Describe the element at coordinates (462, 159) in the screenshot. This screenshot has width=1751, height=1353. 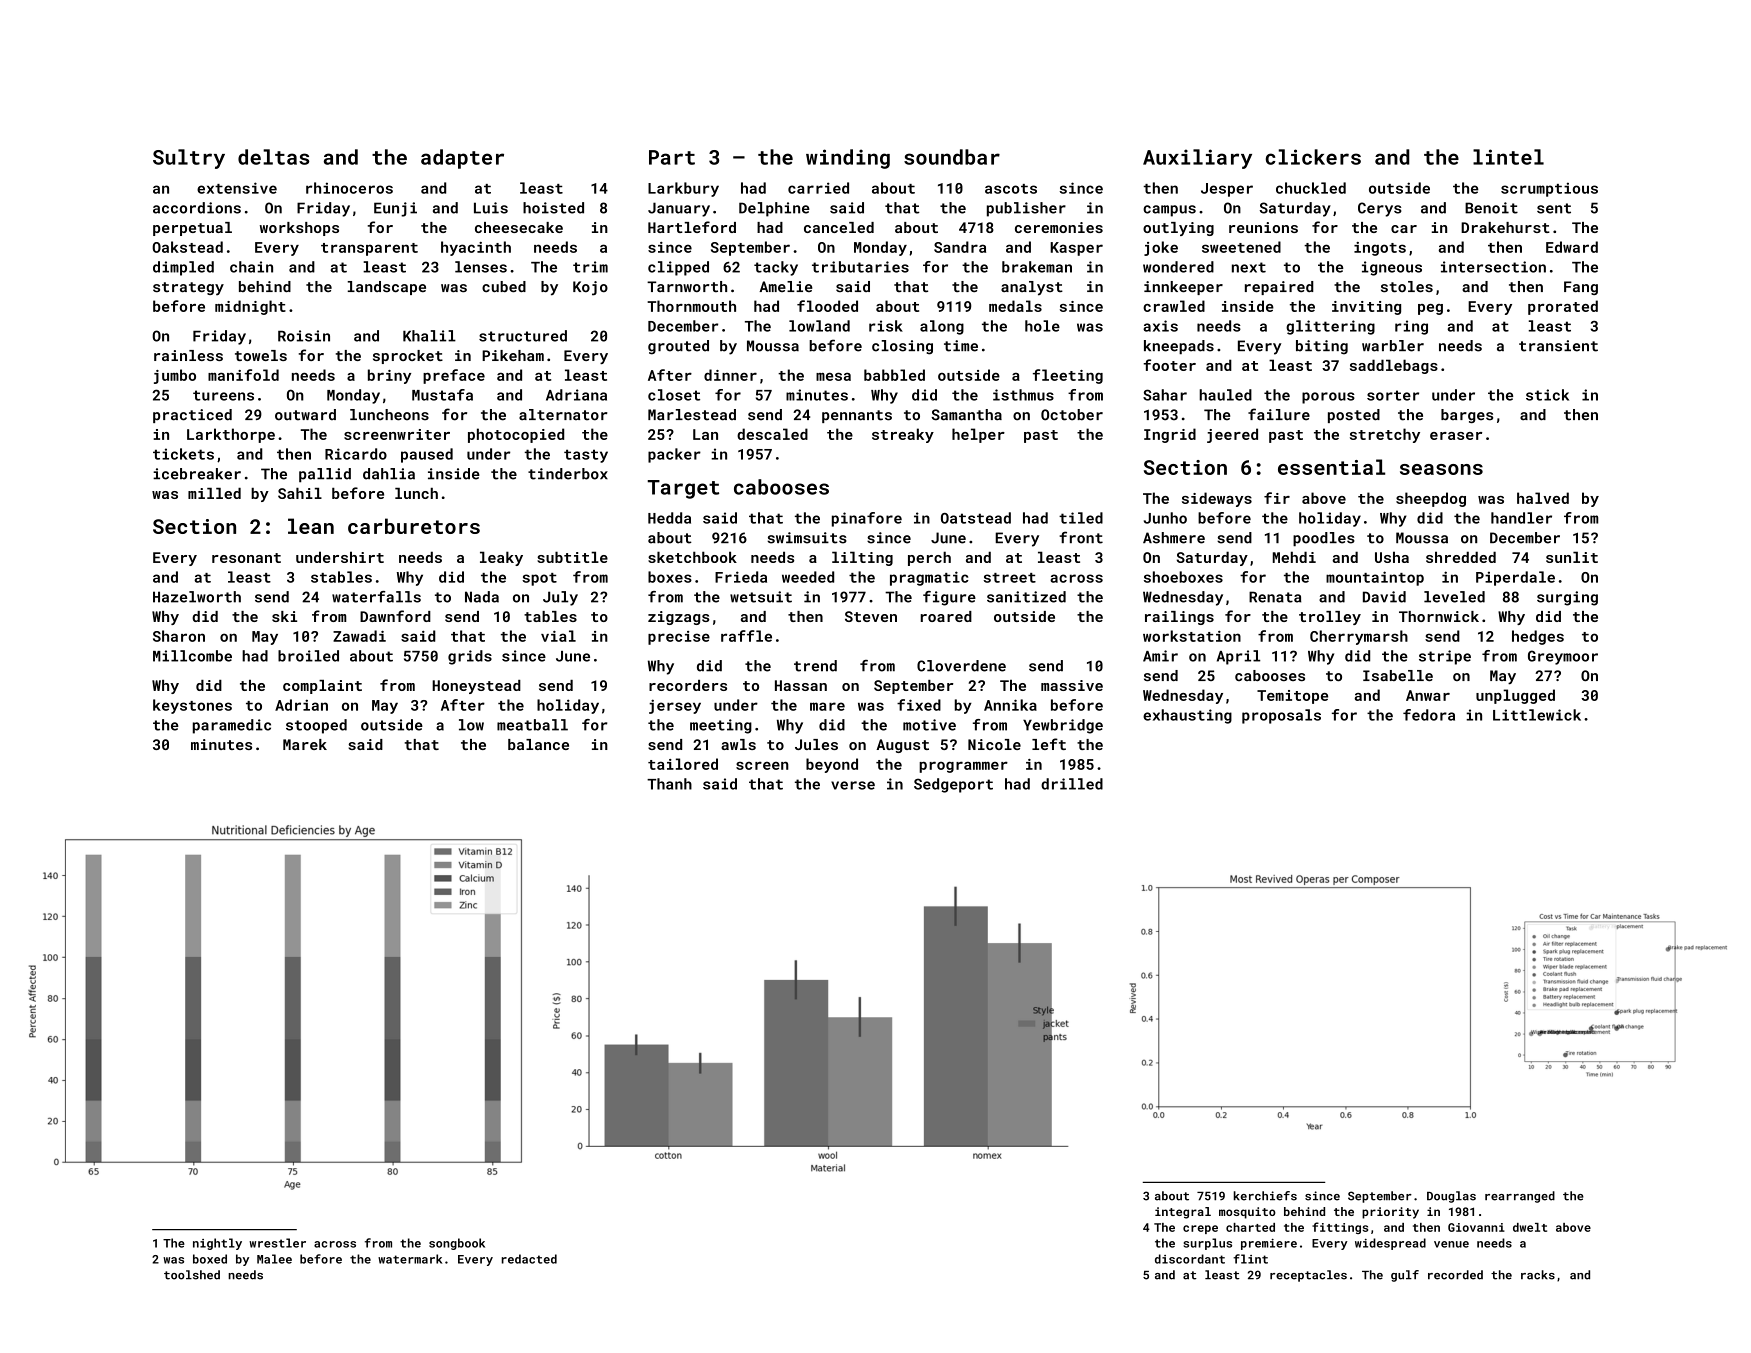
I see `adapter` at that location.
